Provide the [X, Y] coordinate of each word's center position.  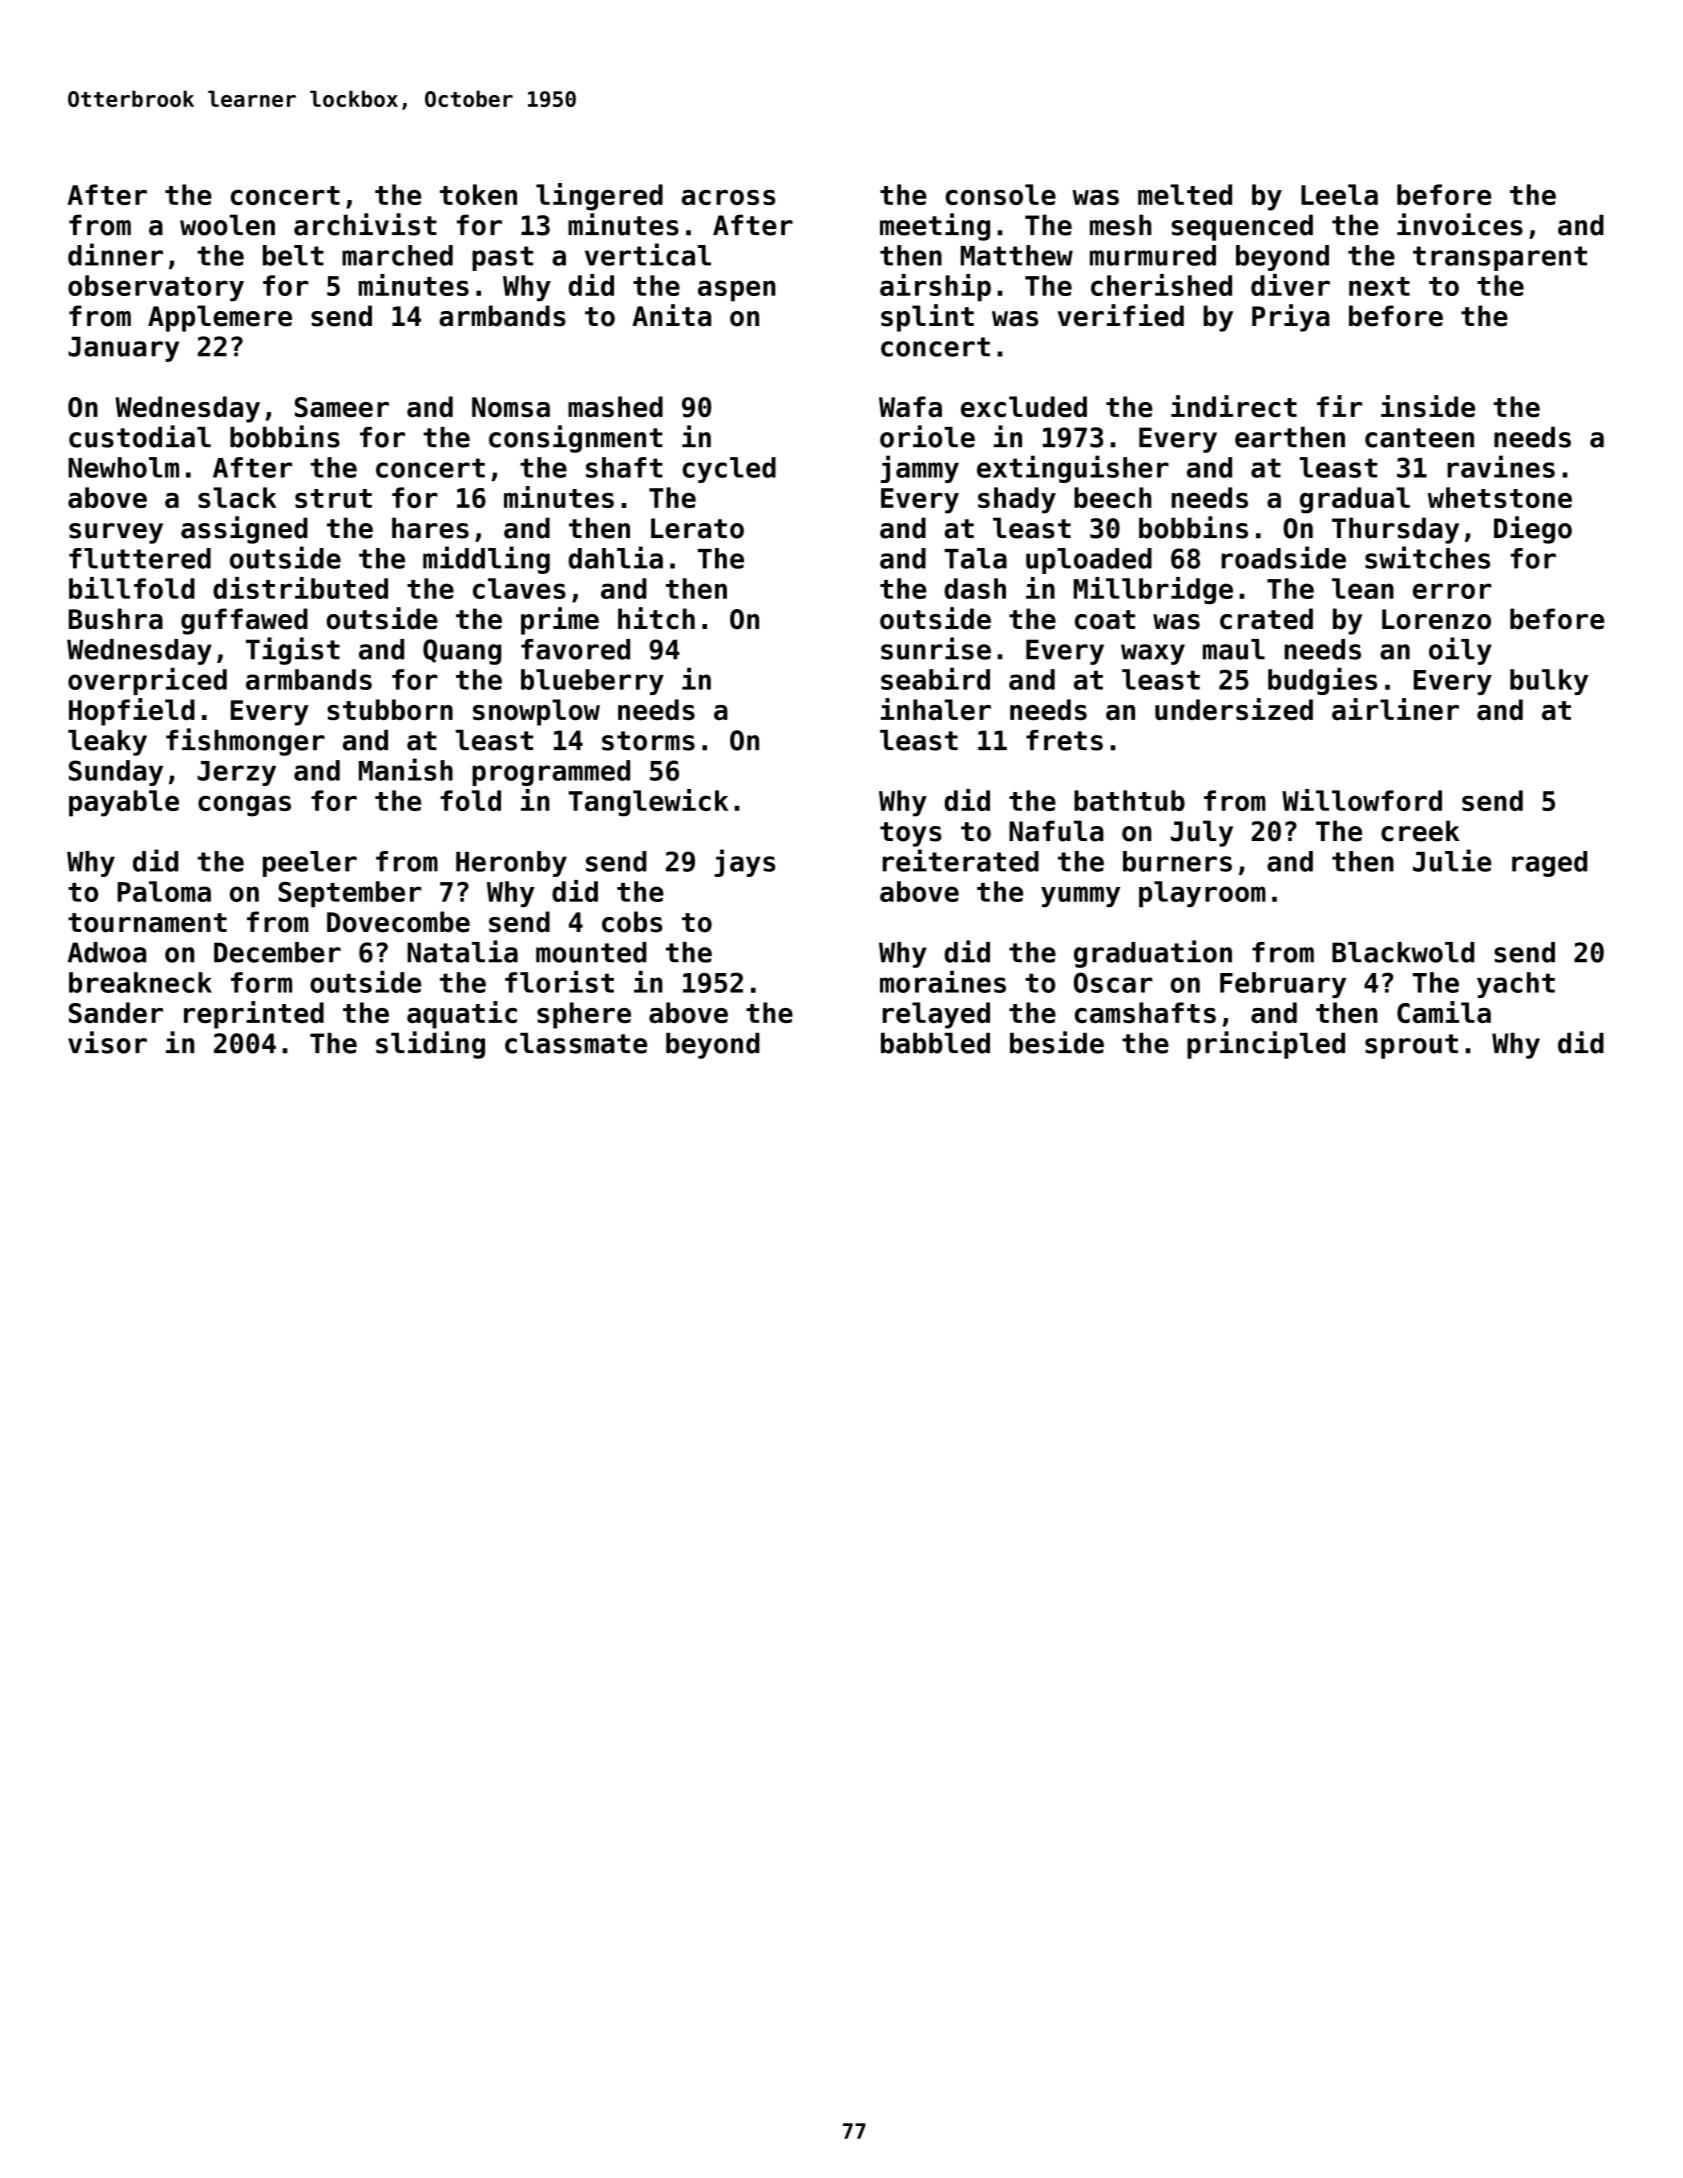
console [1000, 194]
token [478, 194]
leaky [107, 743]
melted [1185, 194]
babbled [935, 1043]
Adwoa [107, 952]
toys [911, 834]
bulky [1549, 682]
